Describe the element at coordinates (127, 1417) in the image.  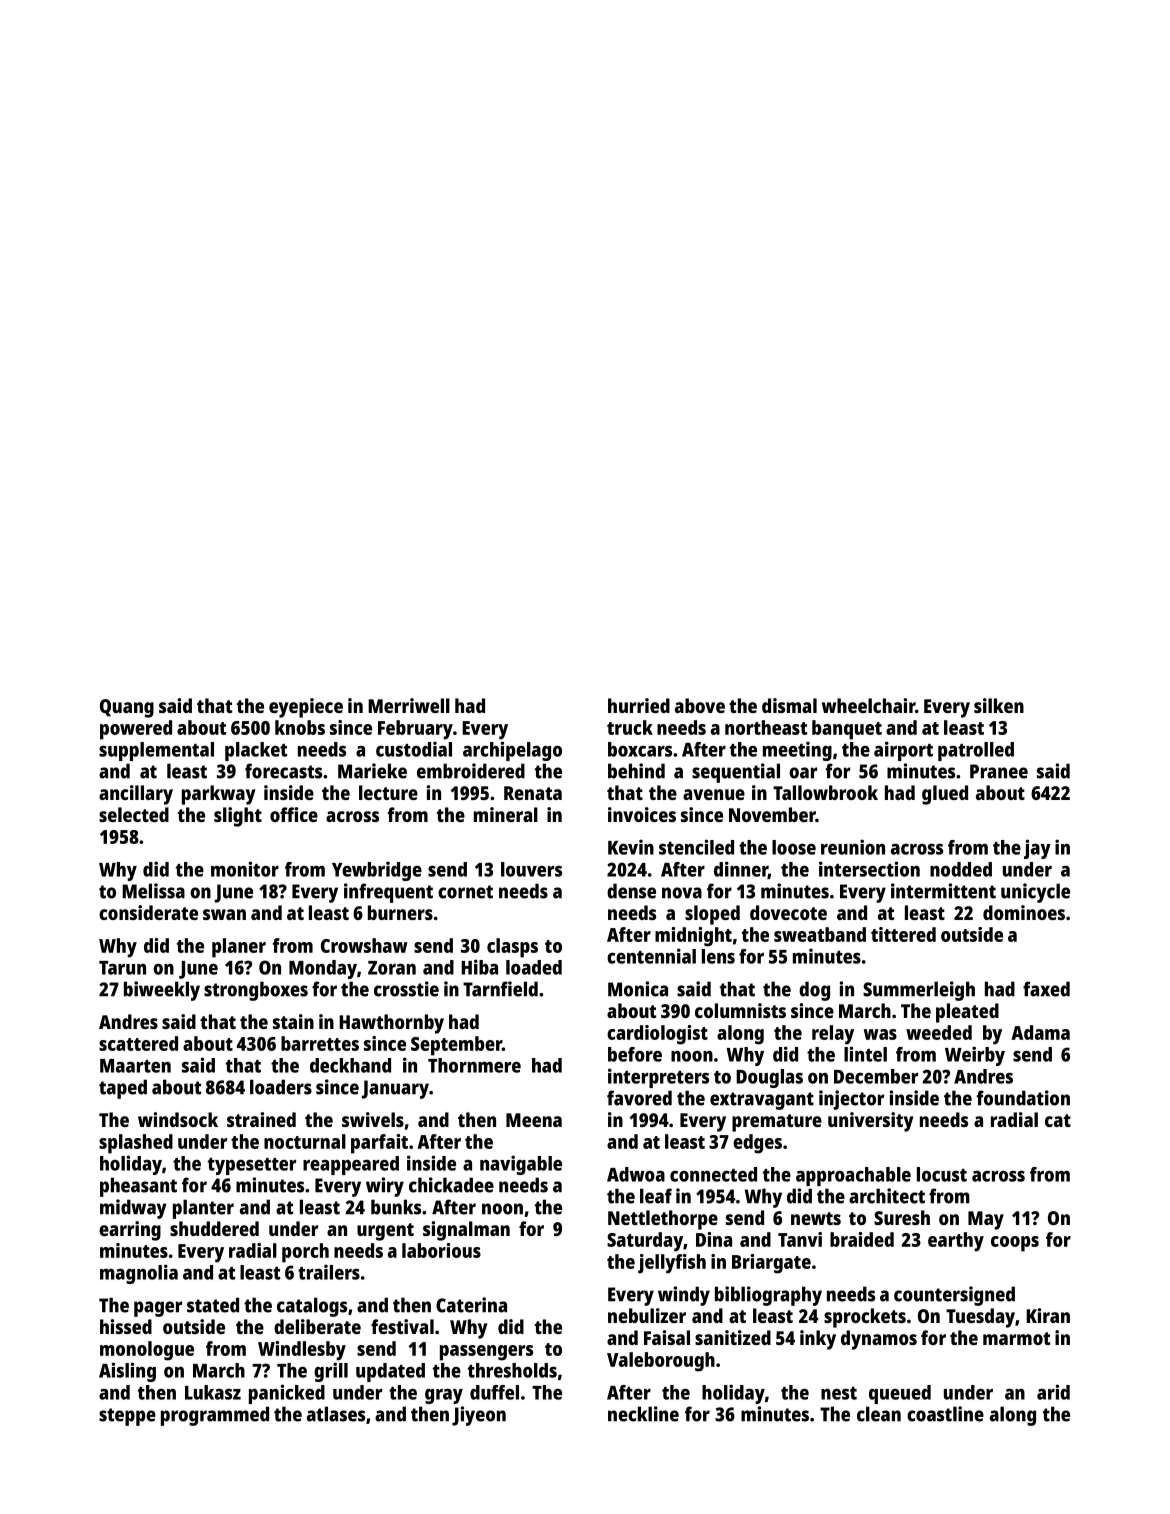
I see `steppe` at that location.
